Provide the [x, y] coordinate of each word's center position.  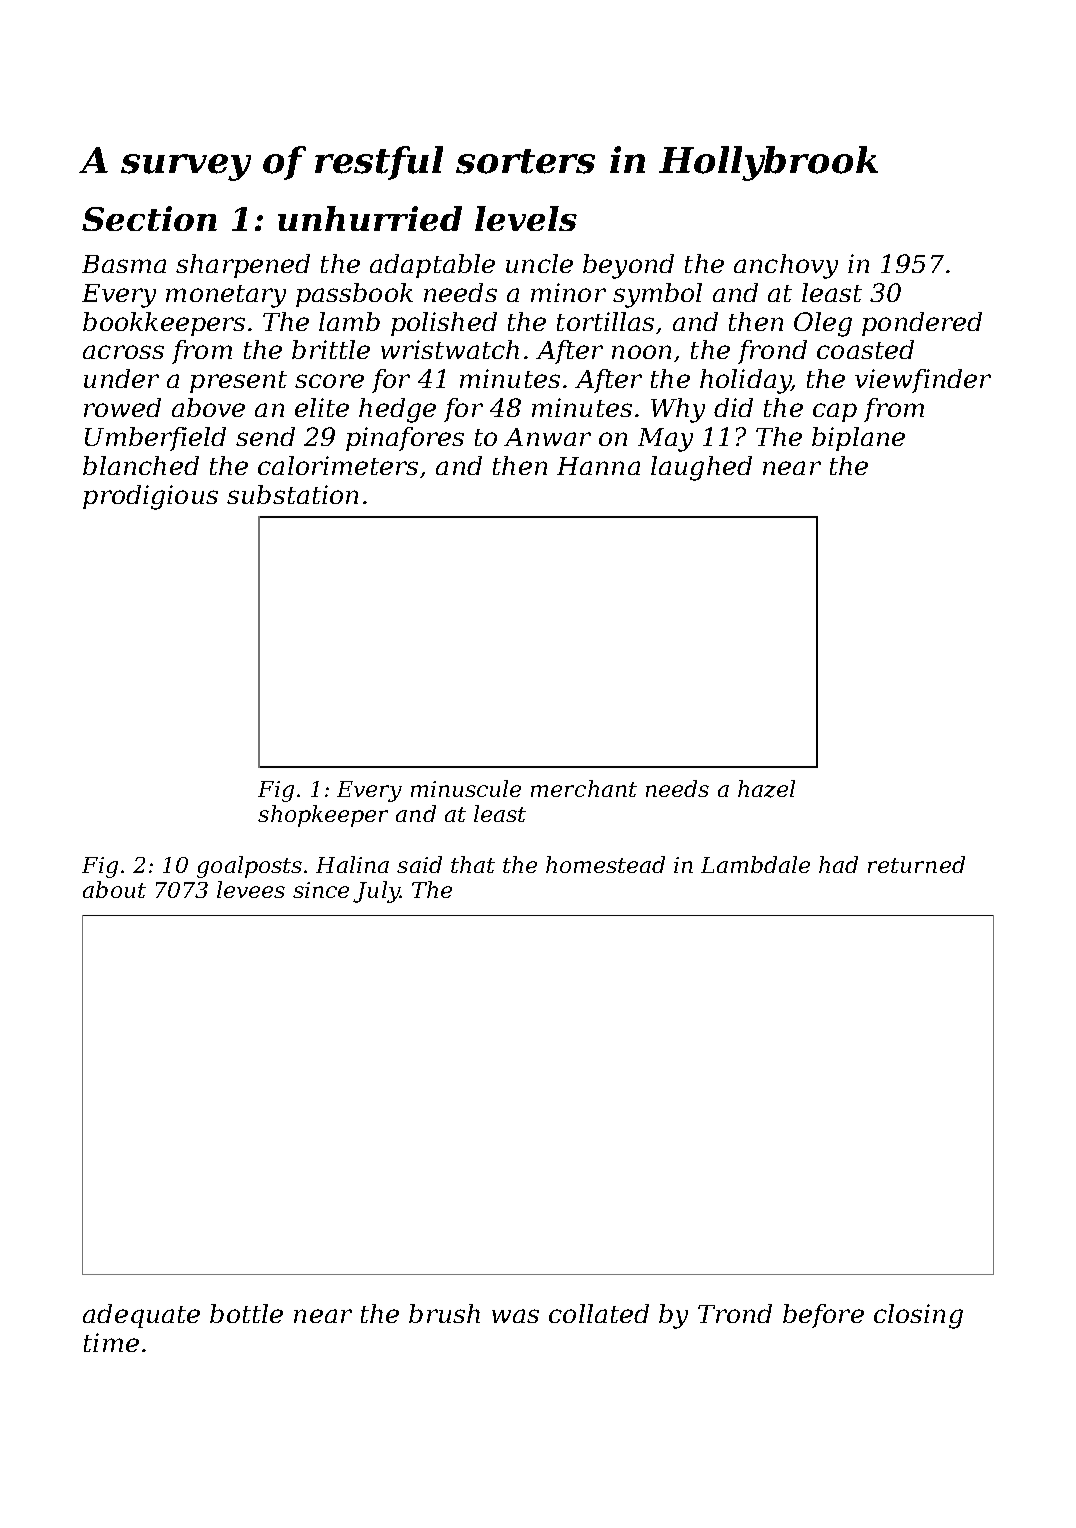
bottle [246, 1313]
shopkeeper [323, 816]
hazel [766, 789]
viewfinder [923, 381]
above [208, 407]
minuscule [466, 788]
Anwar [547, 437]
